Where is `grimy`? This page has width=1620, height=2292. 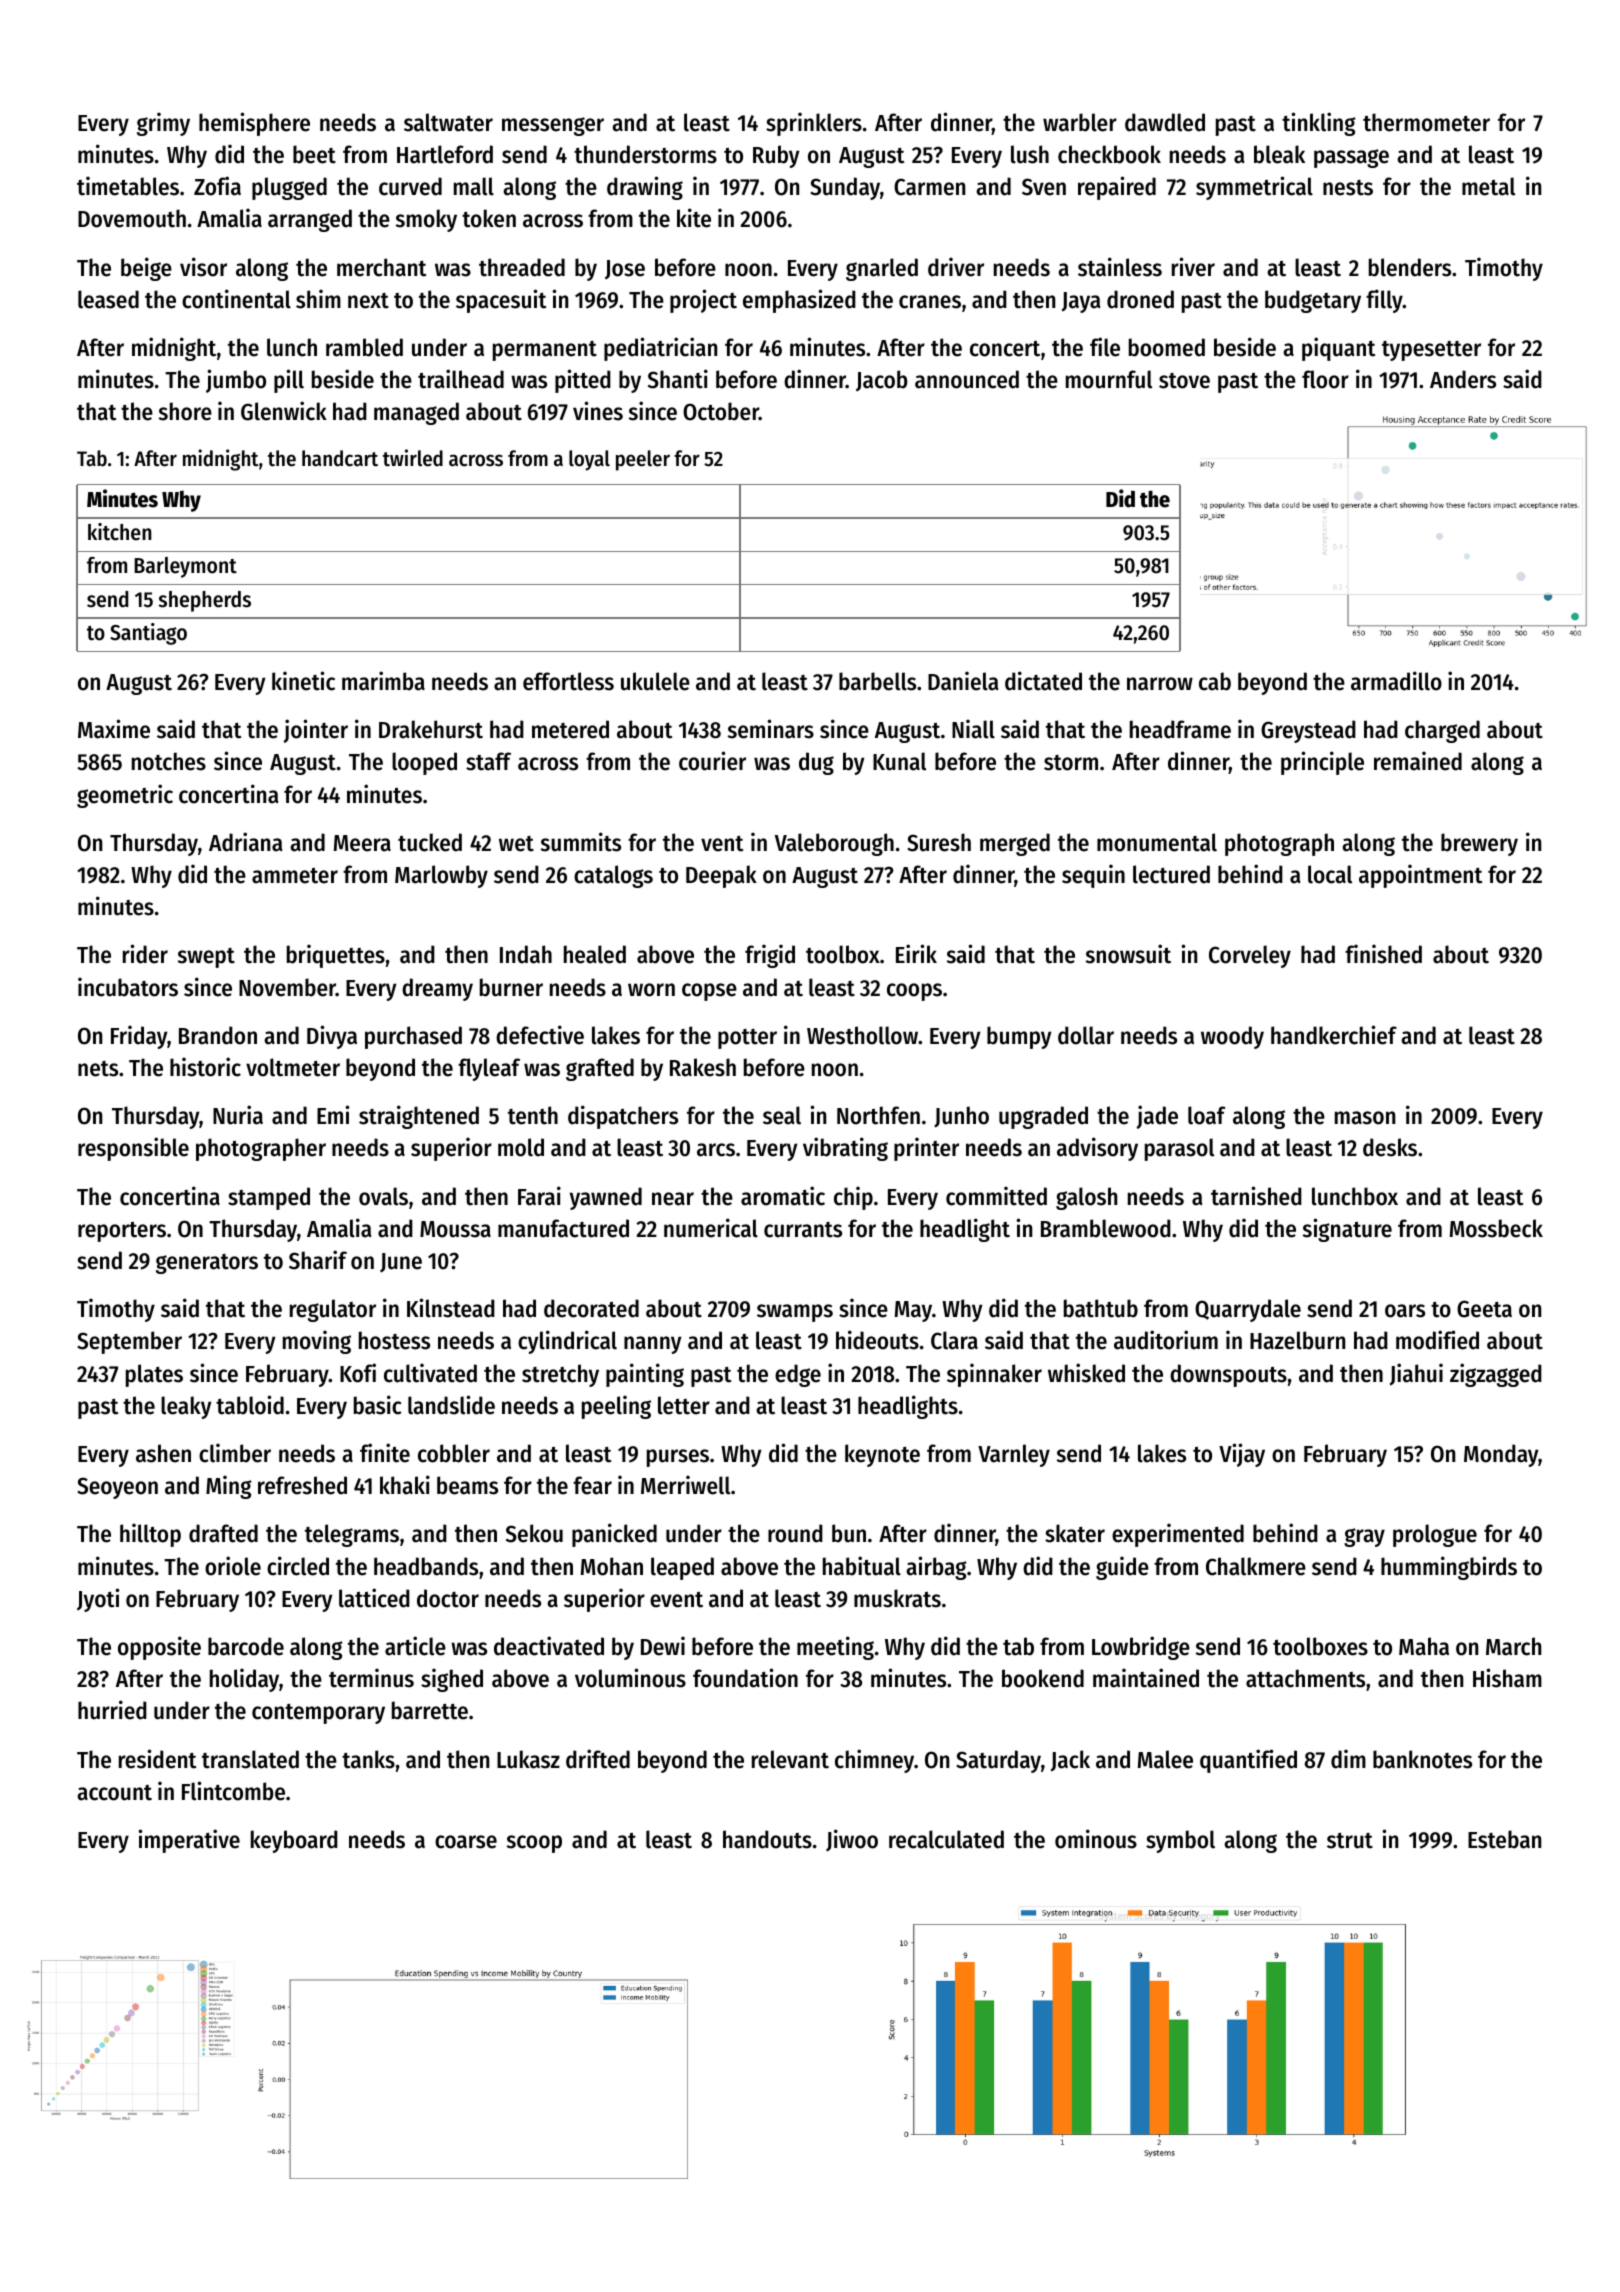
grimy is located at coordinates (163, 124).
